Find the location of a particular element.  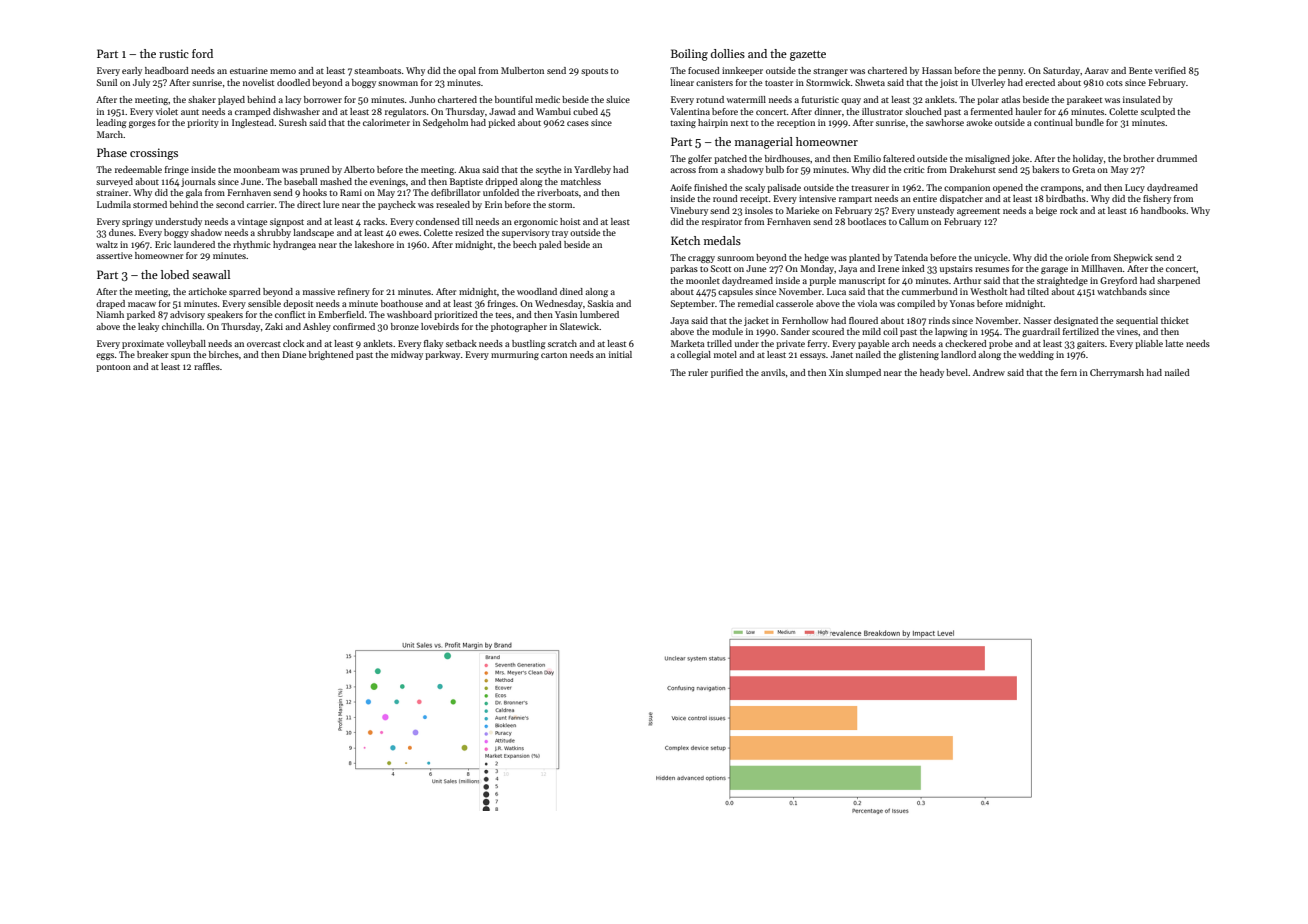

holiday is located at coordinates (1088, 159).
